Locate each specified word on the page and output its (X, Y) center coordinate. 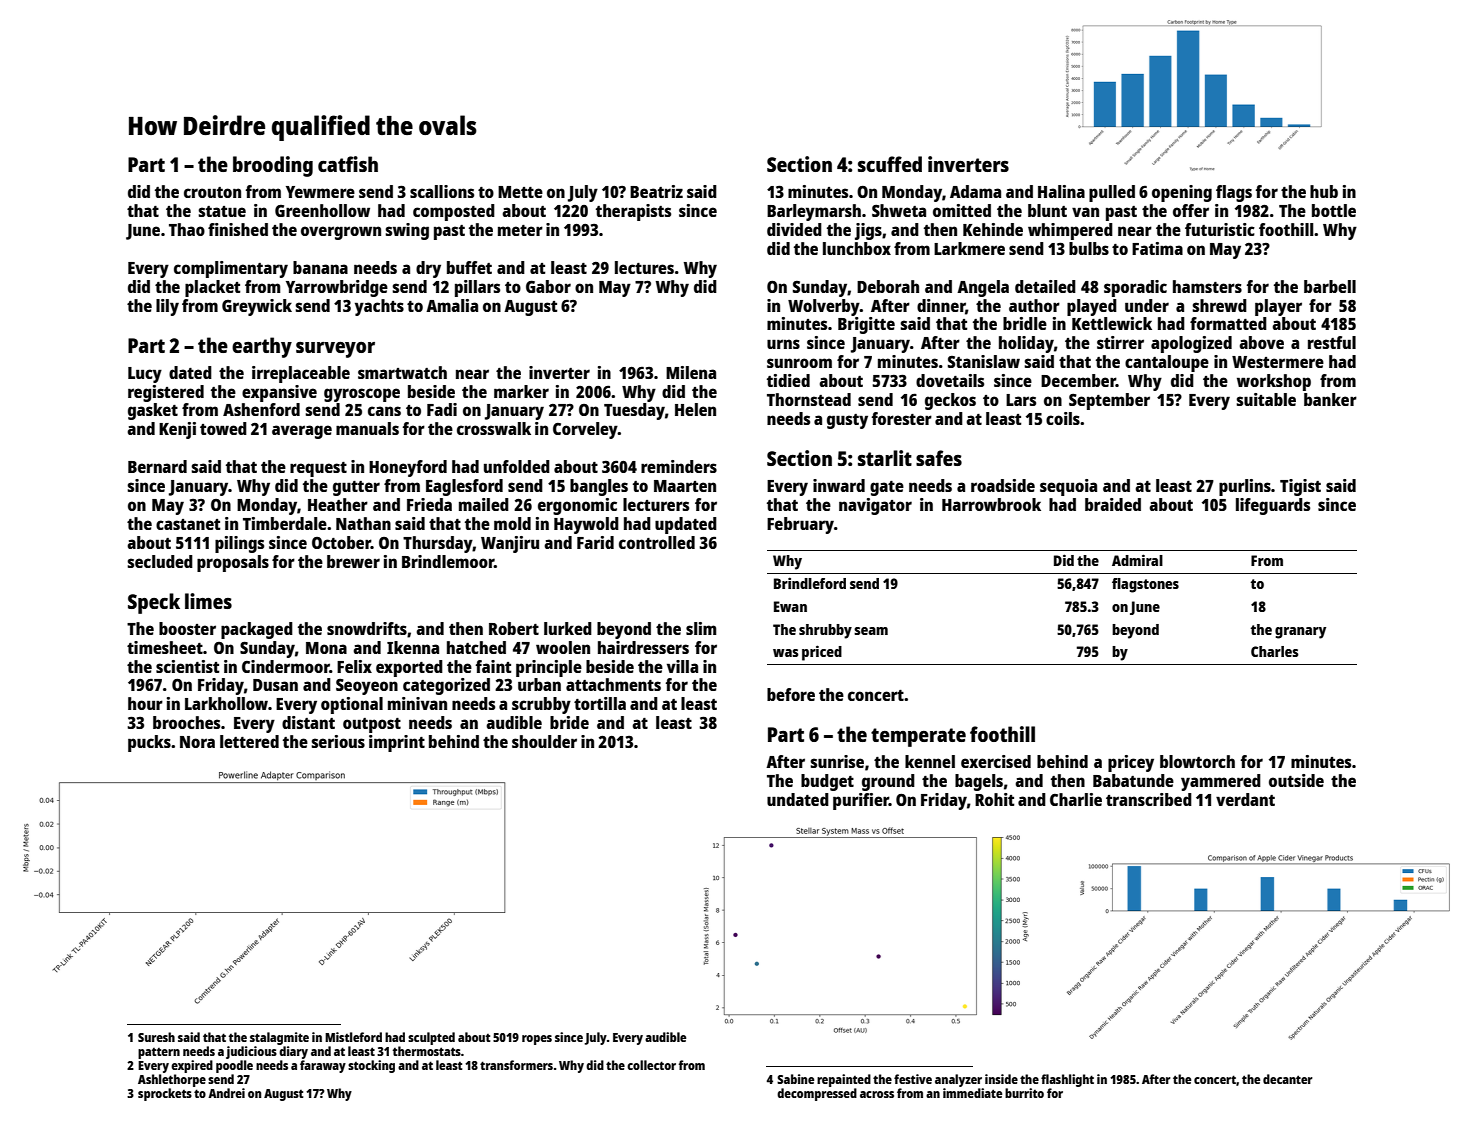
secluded (160, 561)
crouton (212, 192)
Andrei (226, 1093)
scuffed (890, 164)
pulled (1112, 193)
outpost (372, 725)
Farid (595, 542)
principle (549, 668)
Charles (1275, 651)
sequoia (1068, 487)
